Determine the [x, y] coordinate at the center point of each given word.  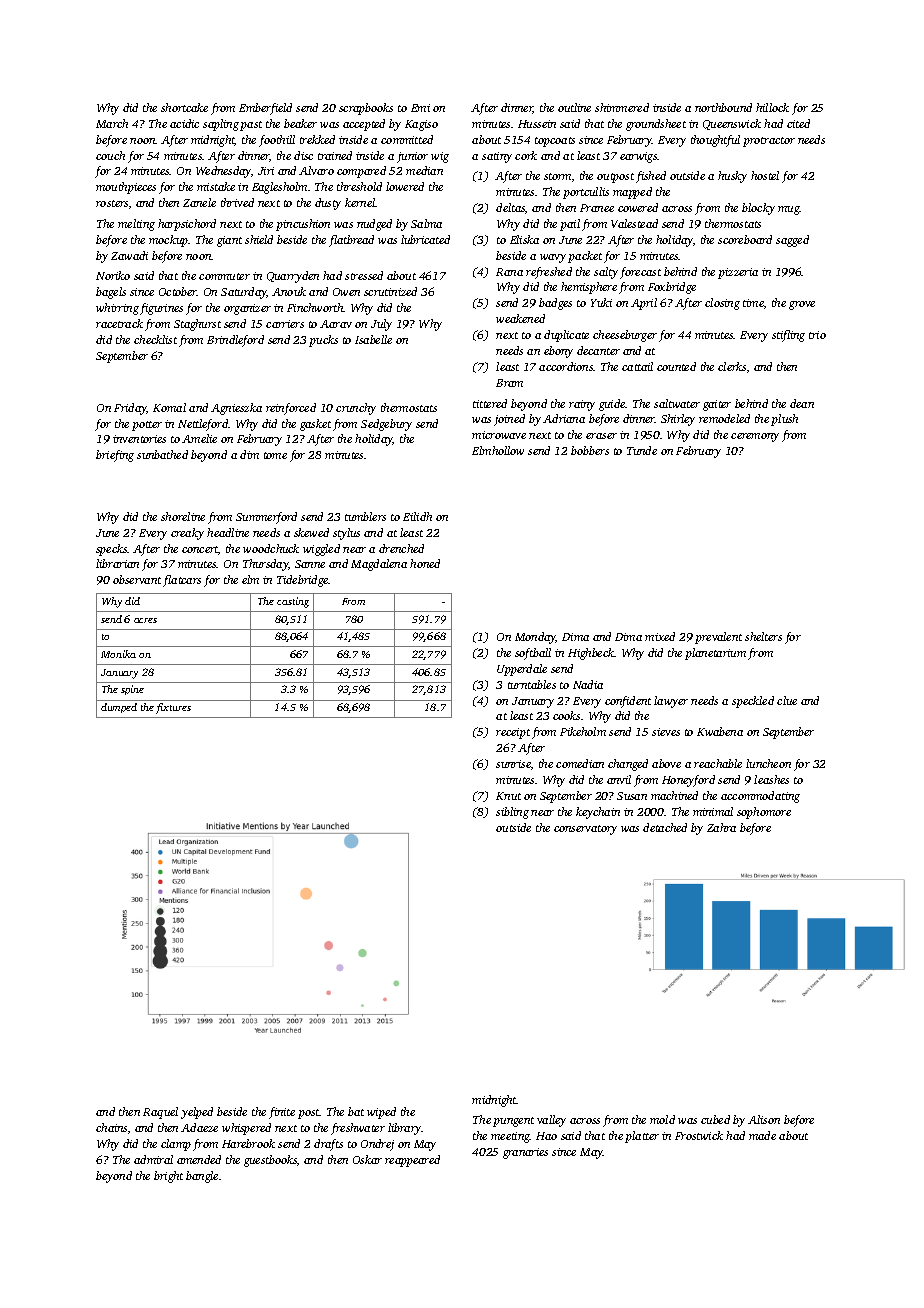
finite [282, 1113]
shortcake [184, 107]
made [762, 1135]
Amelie [199, 438]
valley [551, 1121]
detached [665, 827]
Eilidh [417, 516]
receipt [513, 733]
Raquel [160, 1113]
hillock [772, 107]
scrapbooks [366, 109]
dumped [119, 708]
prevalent [718, 638]
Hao [546, 1136]
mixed [660, 636]
